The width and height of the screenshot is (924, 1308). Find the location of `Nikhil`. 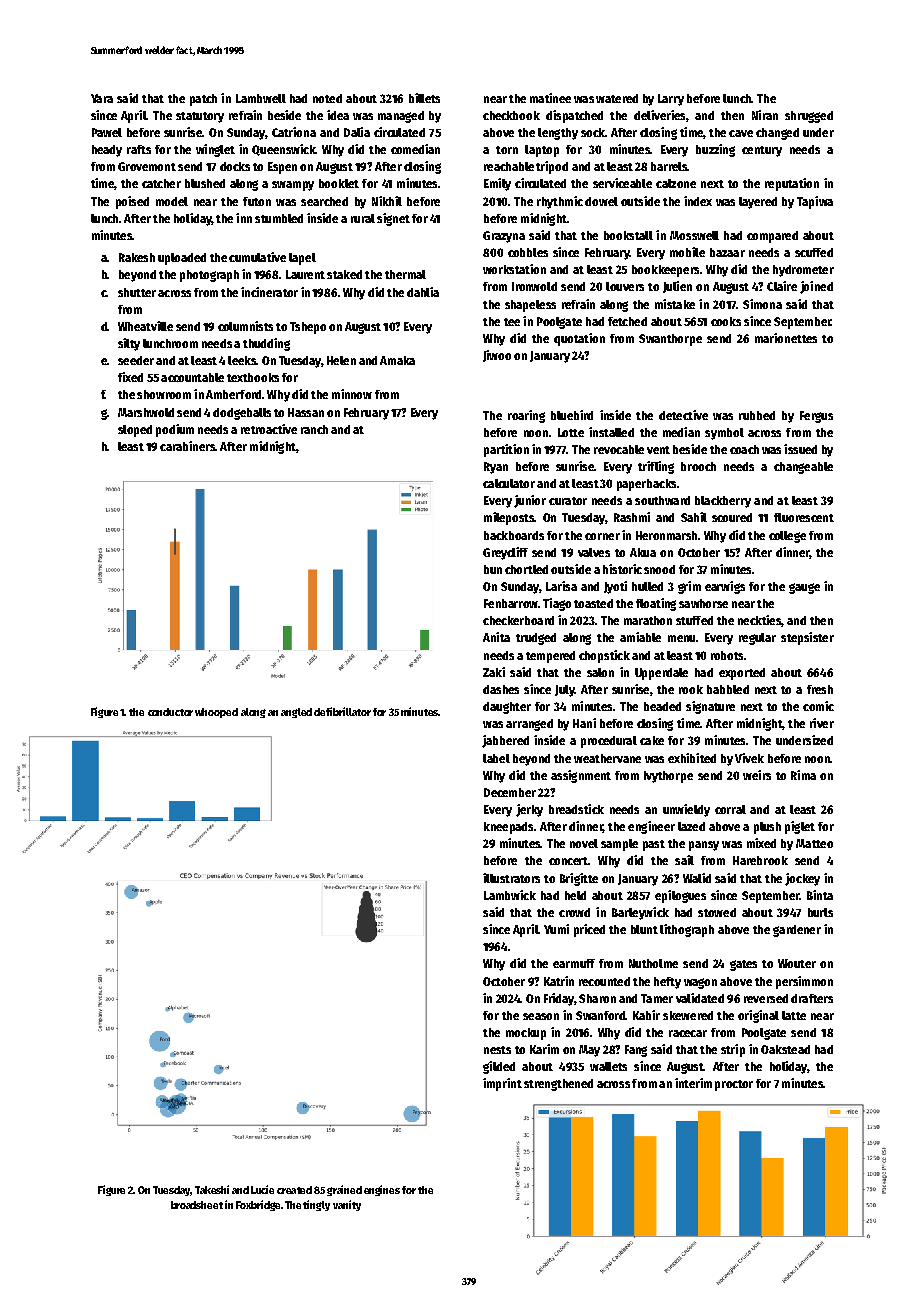

Nikhil is located at coordinates (387, 201).
